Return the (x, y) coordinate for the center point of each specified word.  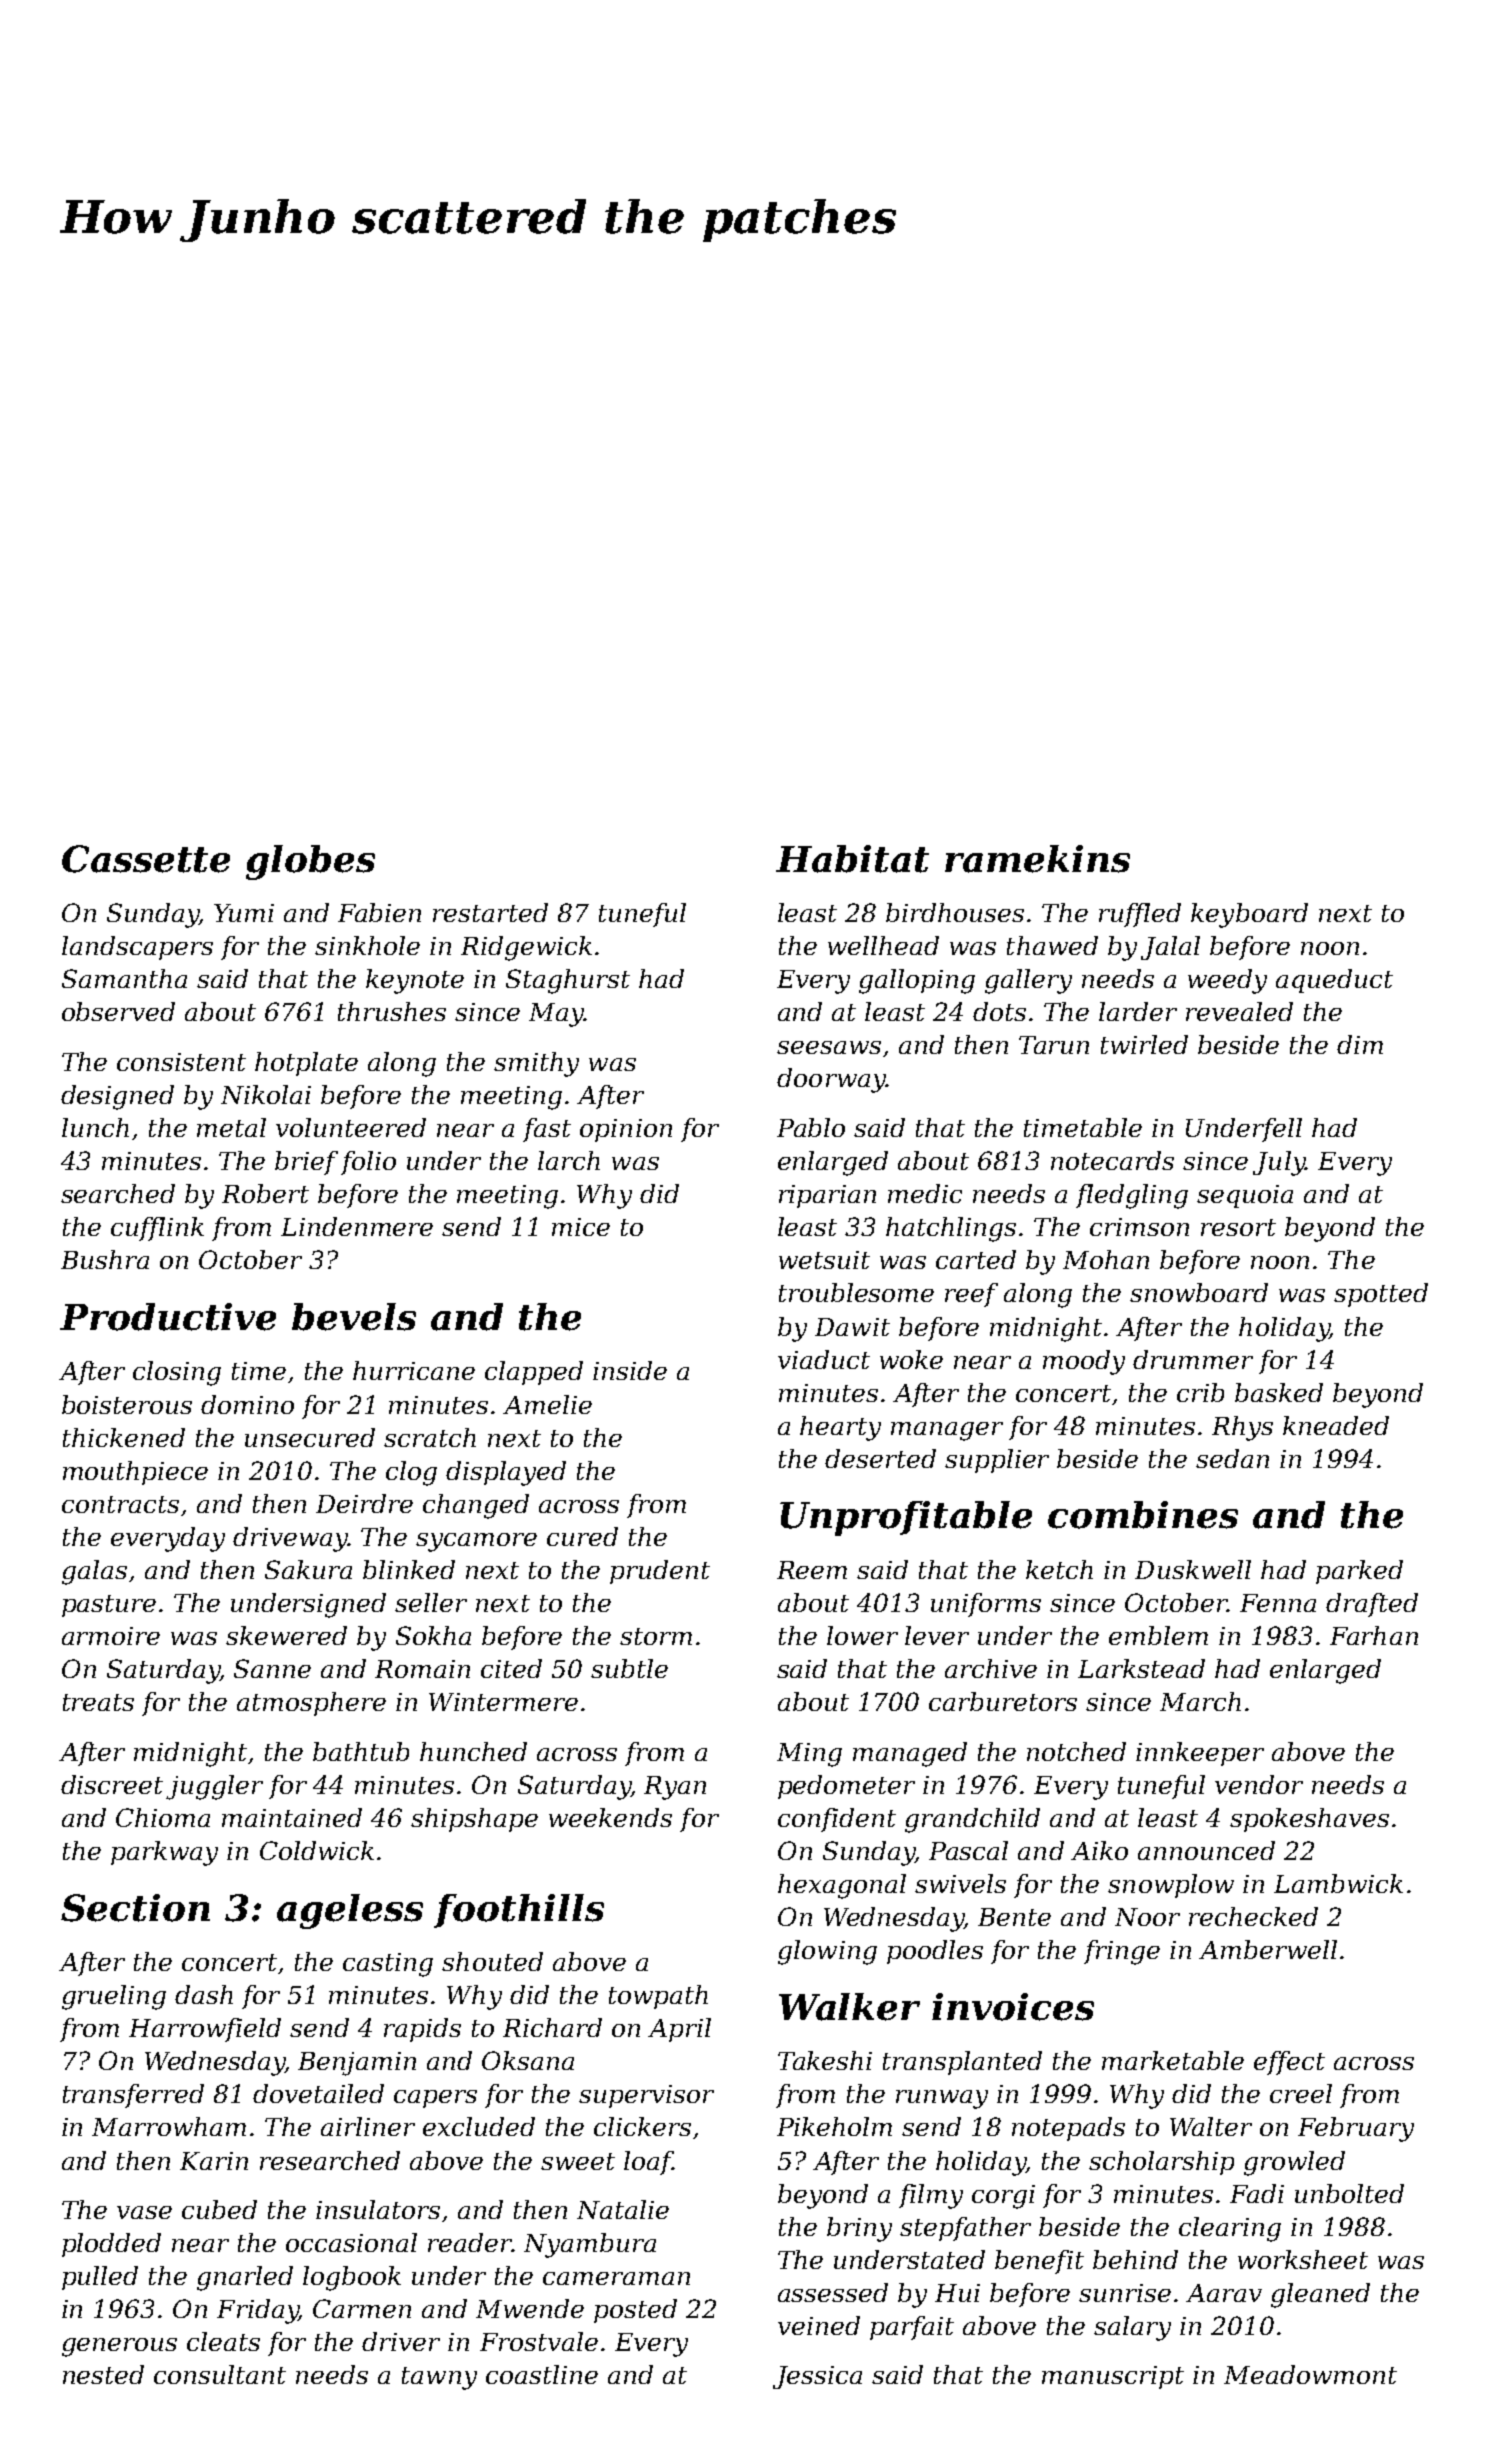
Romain (422, 1669)
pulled (100, 2278)
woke (911, 1359)
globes (310, 862)
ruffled (1140, 915)
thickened (124, 1437)
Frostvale (539, 2341)
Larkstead (1141, 1668)
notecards (1112, 1160)
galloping (917, 981)
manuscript (1113, 2377)
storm (656, 1636)
